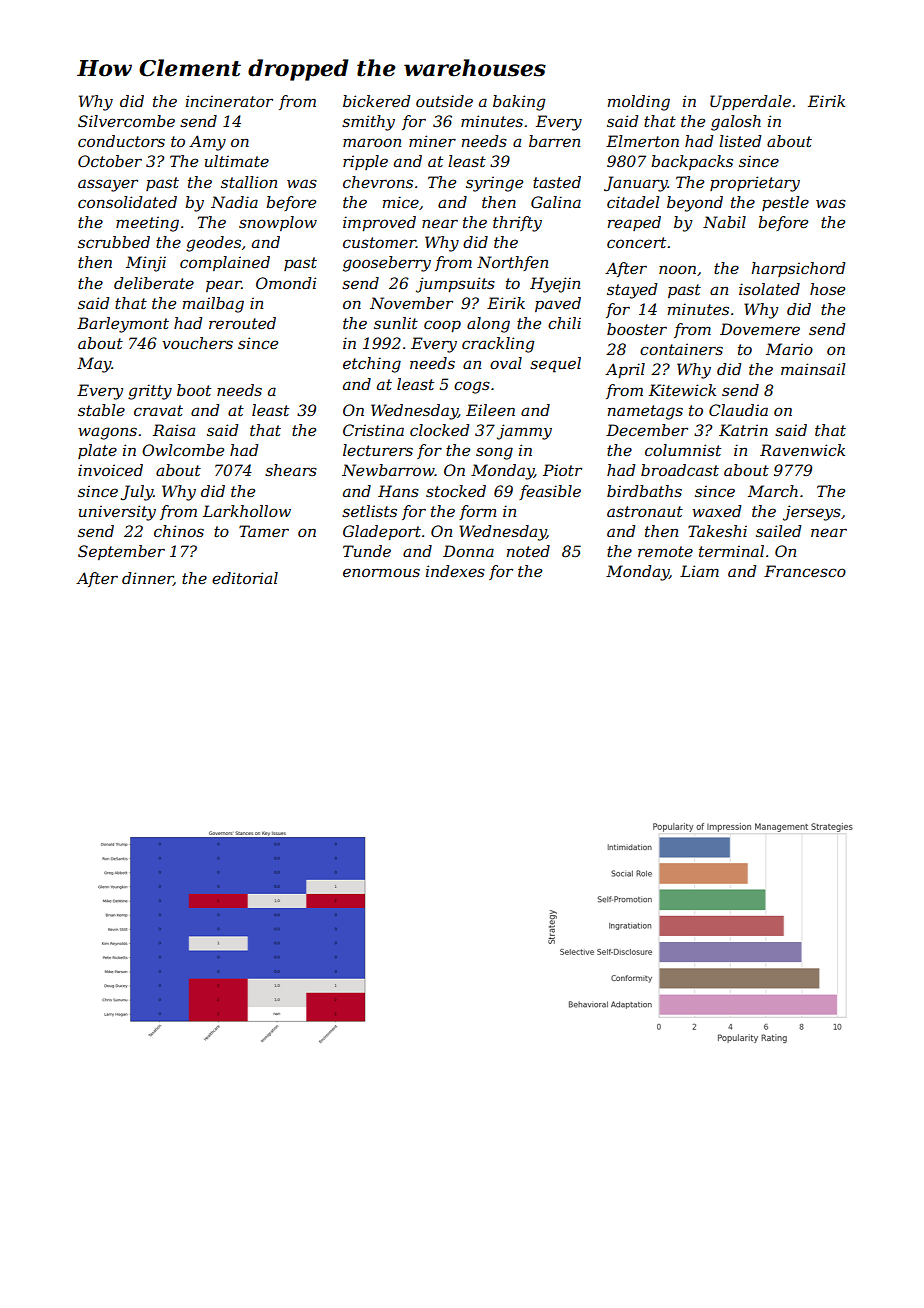 The width and height of the image is (924, 1308). Describe the element at coordinates (291, 470) in the image. I see `shears` at that location.
